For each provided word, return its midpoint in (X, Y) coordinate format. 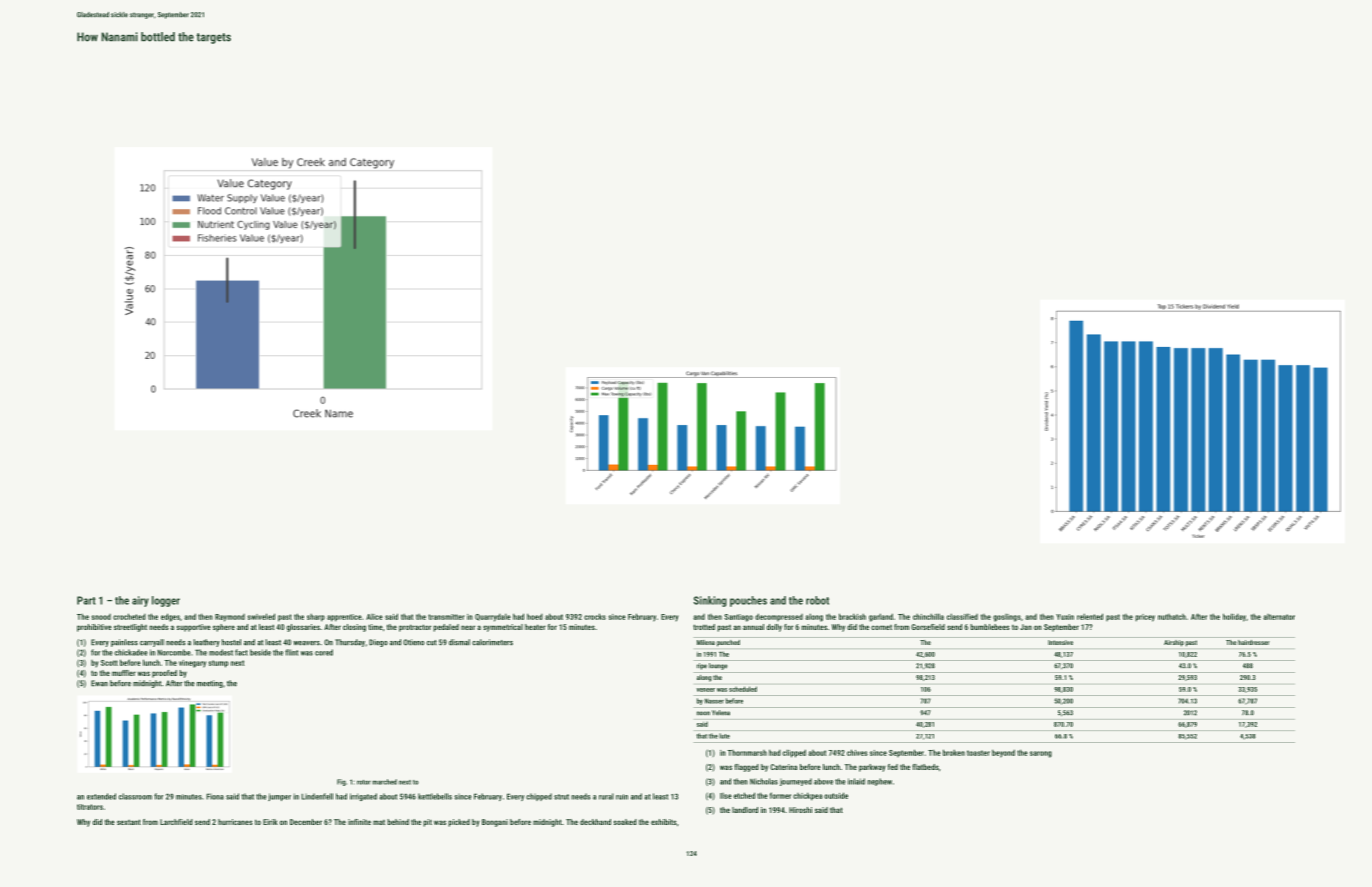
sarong (1041, 754)
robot (817, 600)
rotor (364, 782)
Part (86, 600)
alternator (1279, 617)
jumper (279, 797)
